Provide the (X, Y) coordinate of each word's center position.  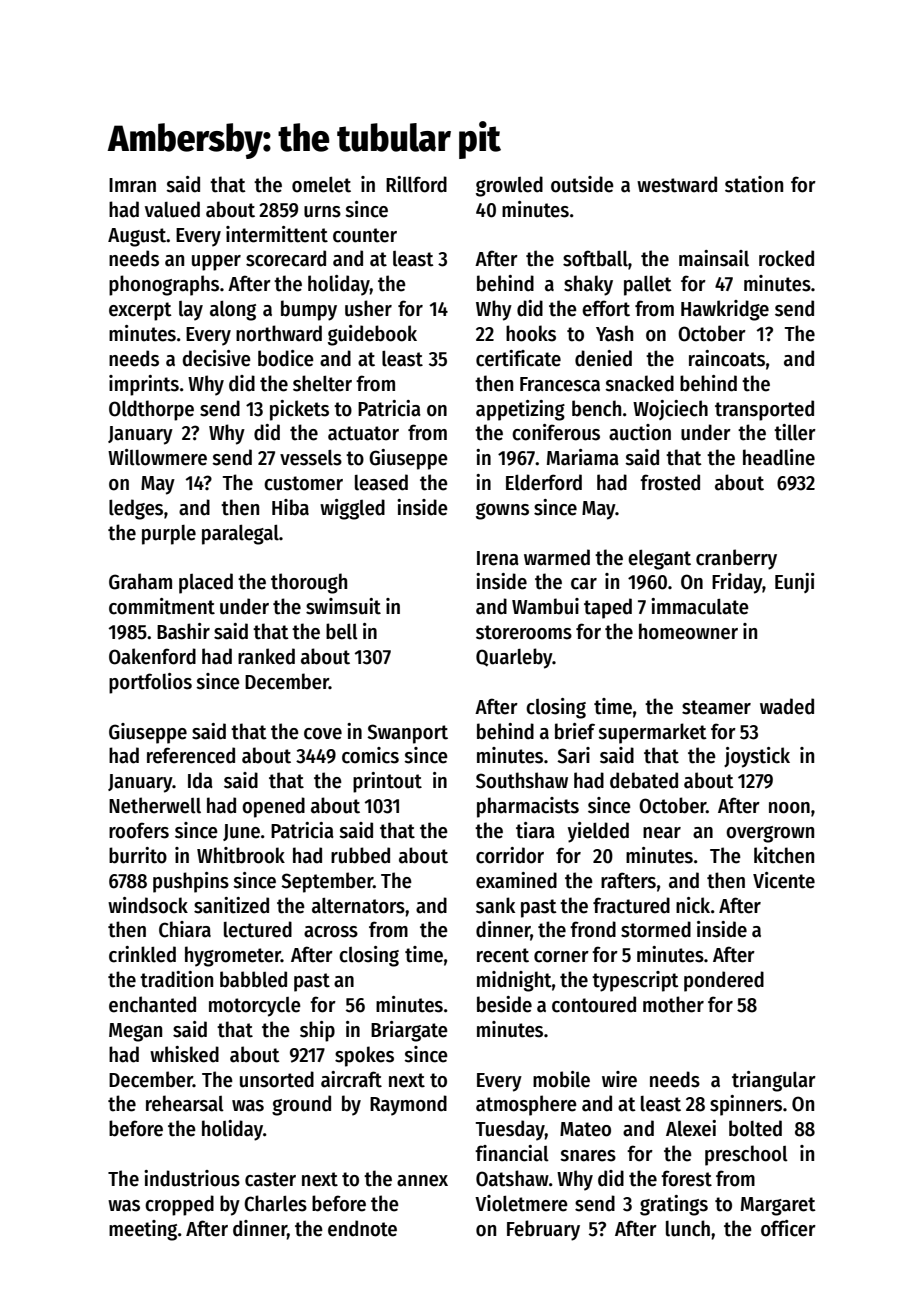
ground (301, 1105)
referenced (191, 755)
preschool (746, 1155)
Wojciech (670, 410)
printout (387, 782)
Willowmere (157, 457)
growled (509, 186)
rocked (786, 258)
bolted (755, 1128)
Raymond (408, 1105)
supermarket (652, 733)
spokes (364, 1056)
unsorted (277, 1079)
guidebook (372, 335)
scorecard (286, 258)
